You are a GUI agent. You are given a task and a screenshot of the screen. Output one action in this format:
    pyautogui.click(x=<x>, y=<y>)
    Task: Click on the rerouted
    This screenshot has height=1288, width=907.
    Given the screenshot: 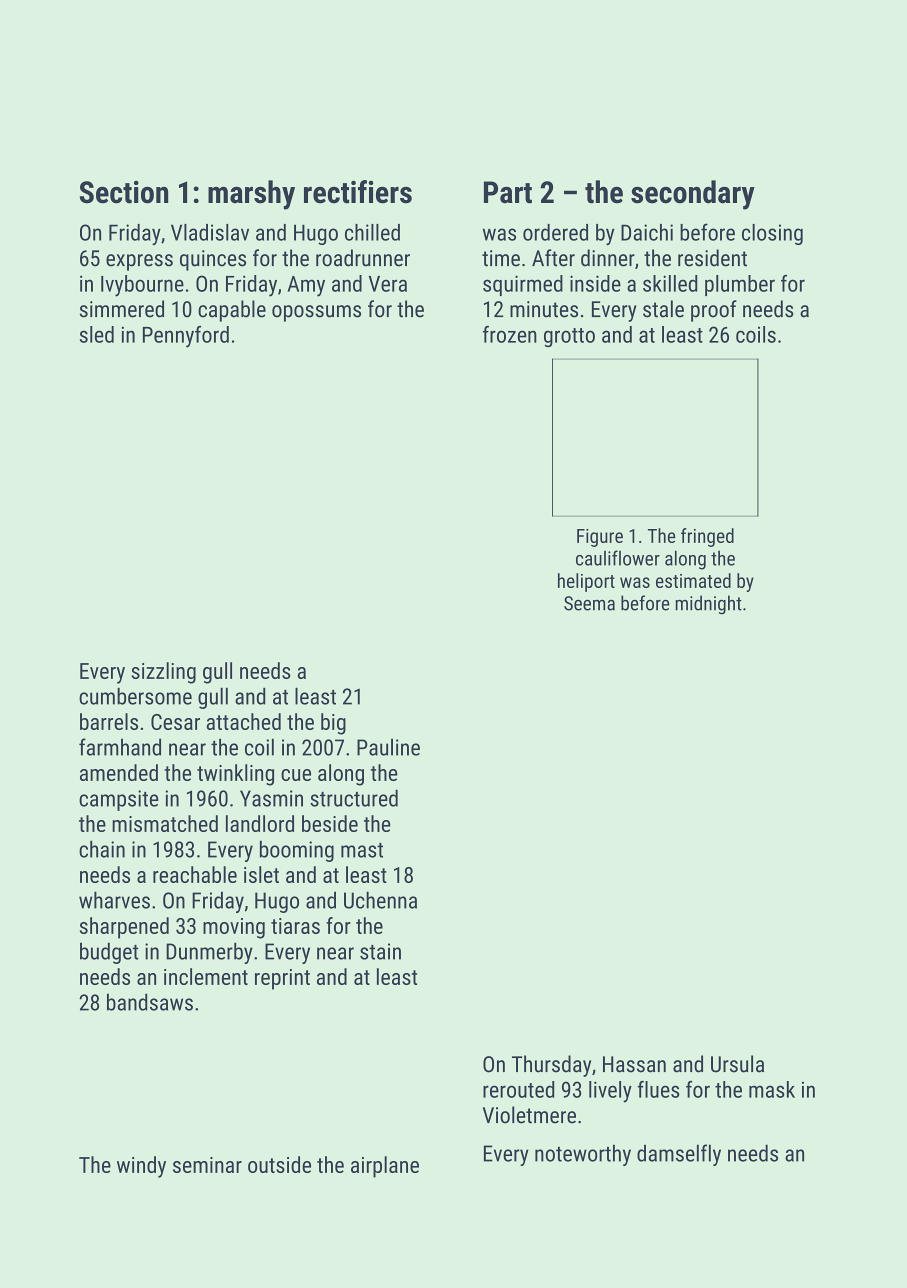 What is the action you would take?
    pyautogui.click(x=518, y=1089)
